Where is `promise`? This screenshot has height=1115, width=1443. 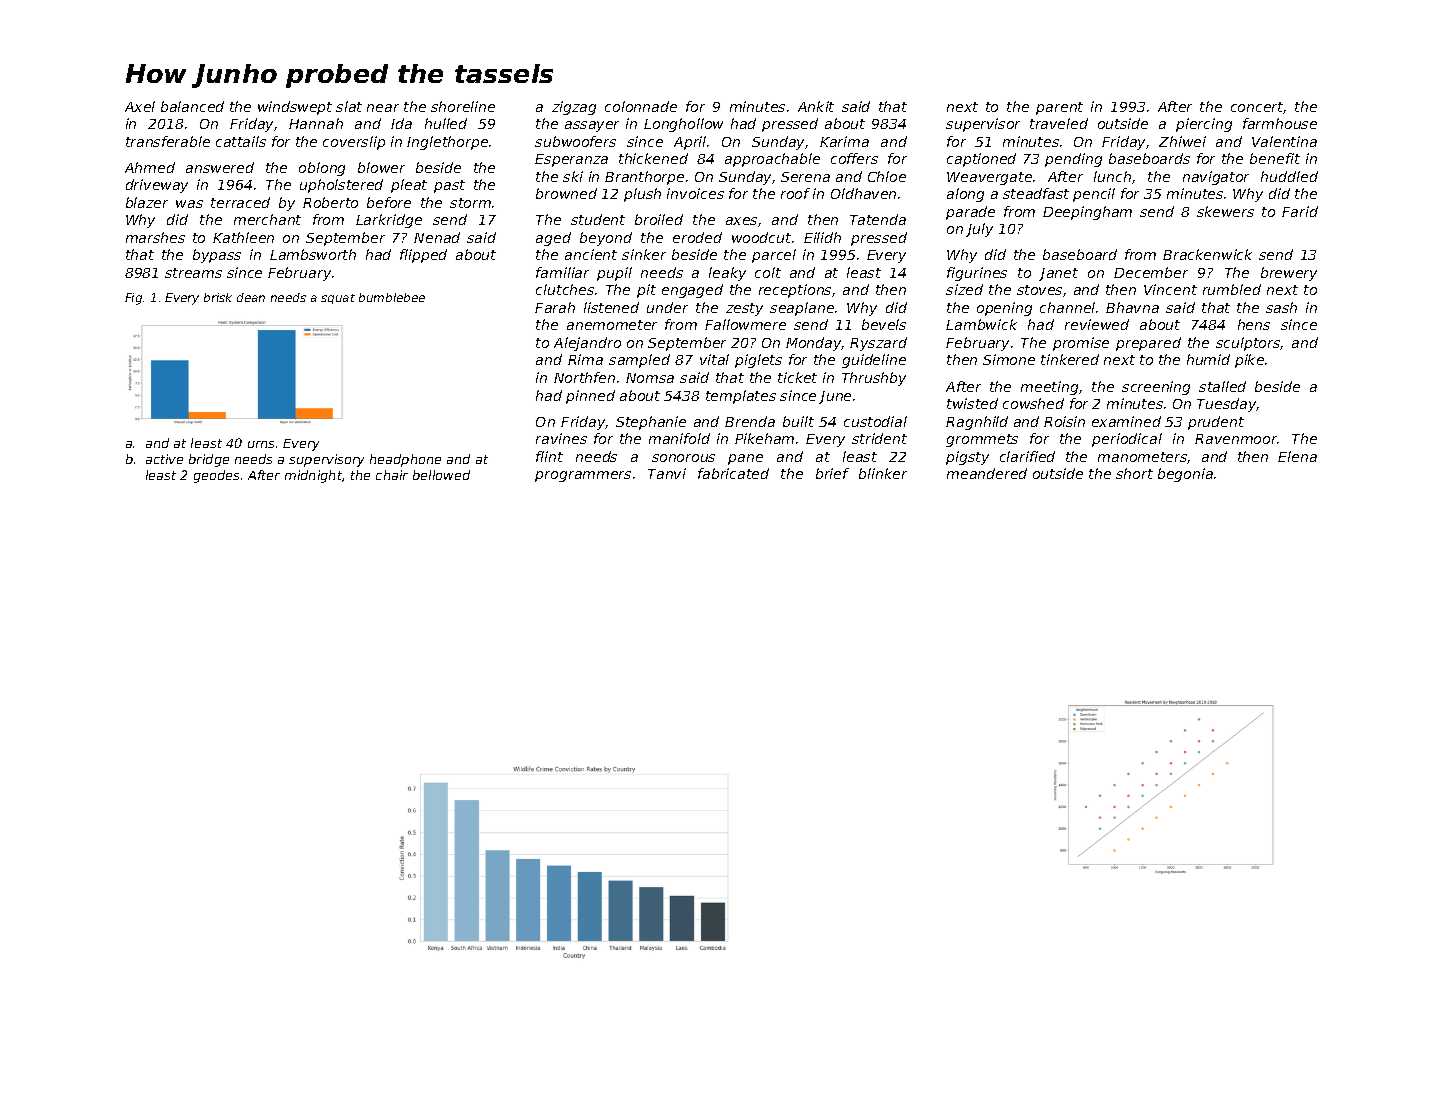
promise is located at coordinates (1081, 344).
